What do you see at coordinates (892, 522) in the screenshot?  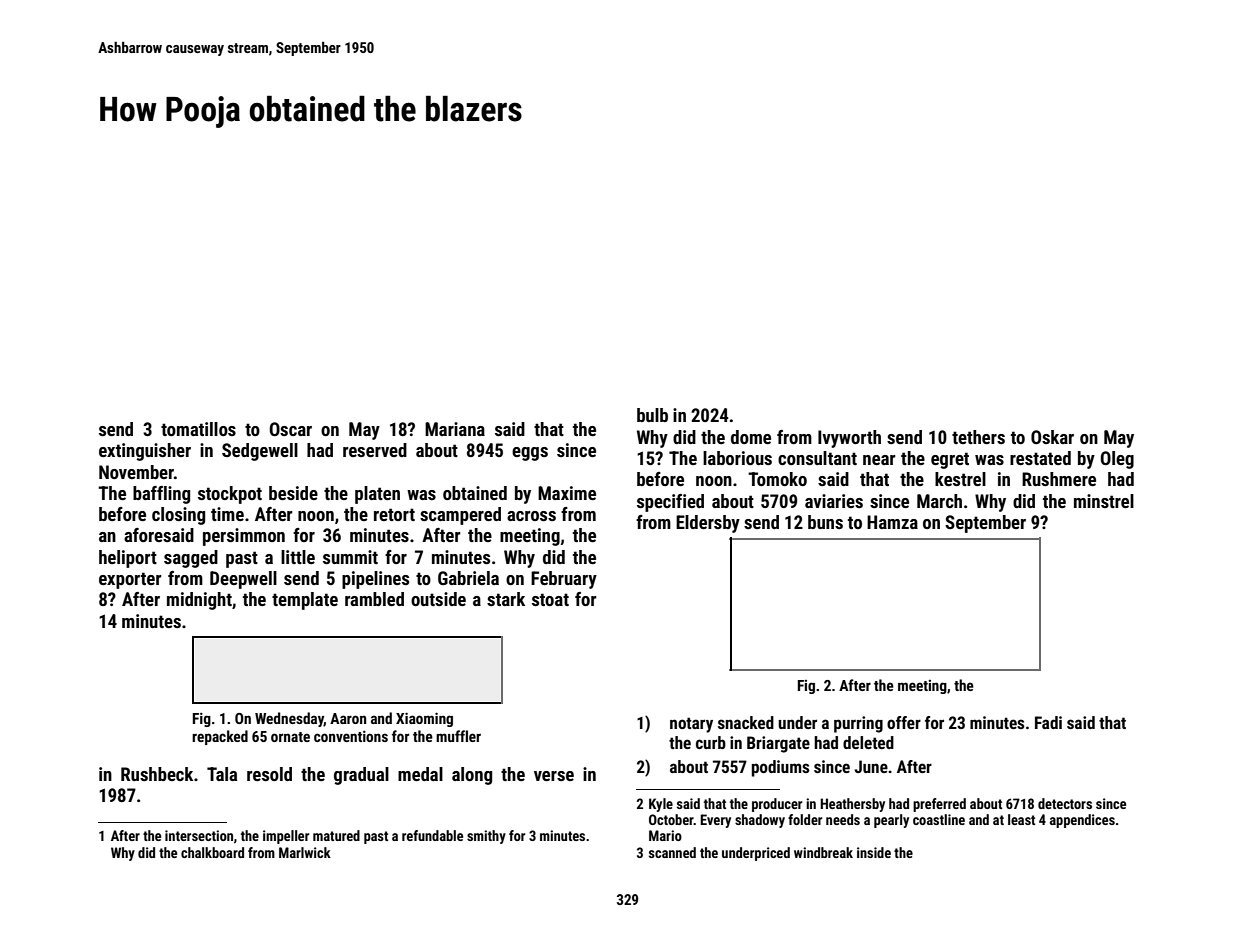 I see `Hamza` at bounding box center [892, 522].
